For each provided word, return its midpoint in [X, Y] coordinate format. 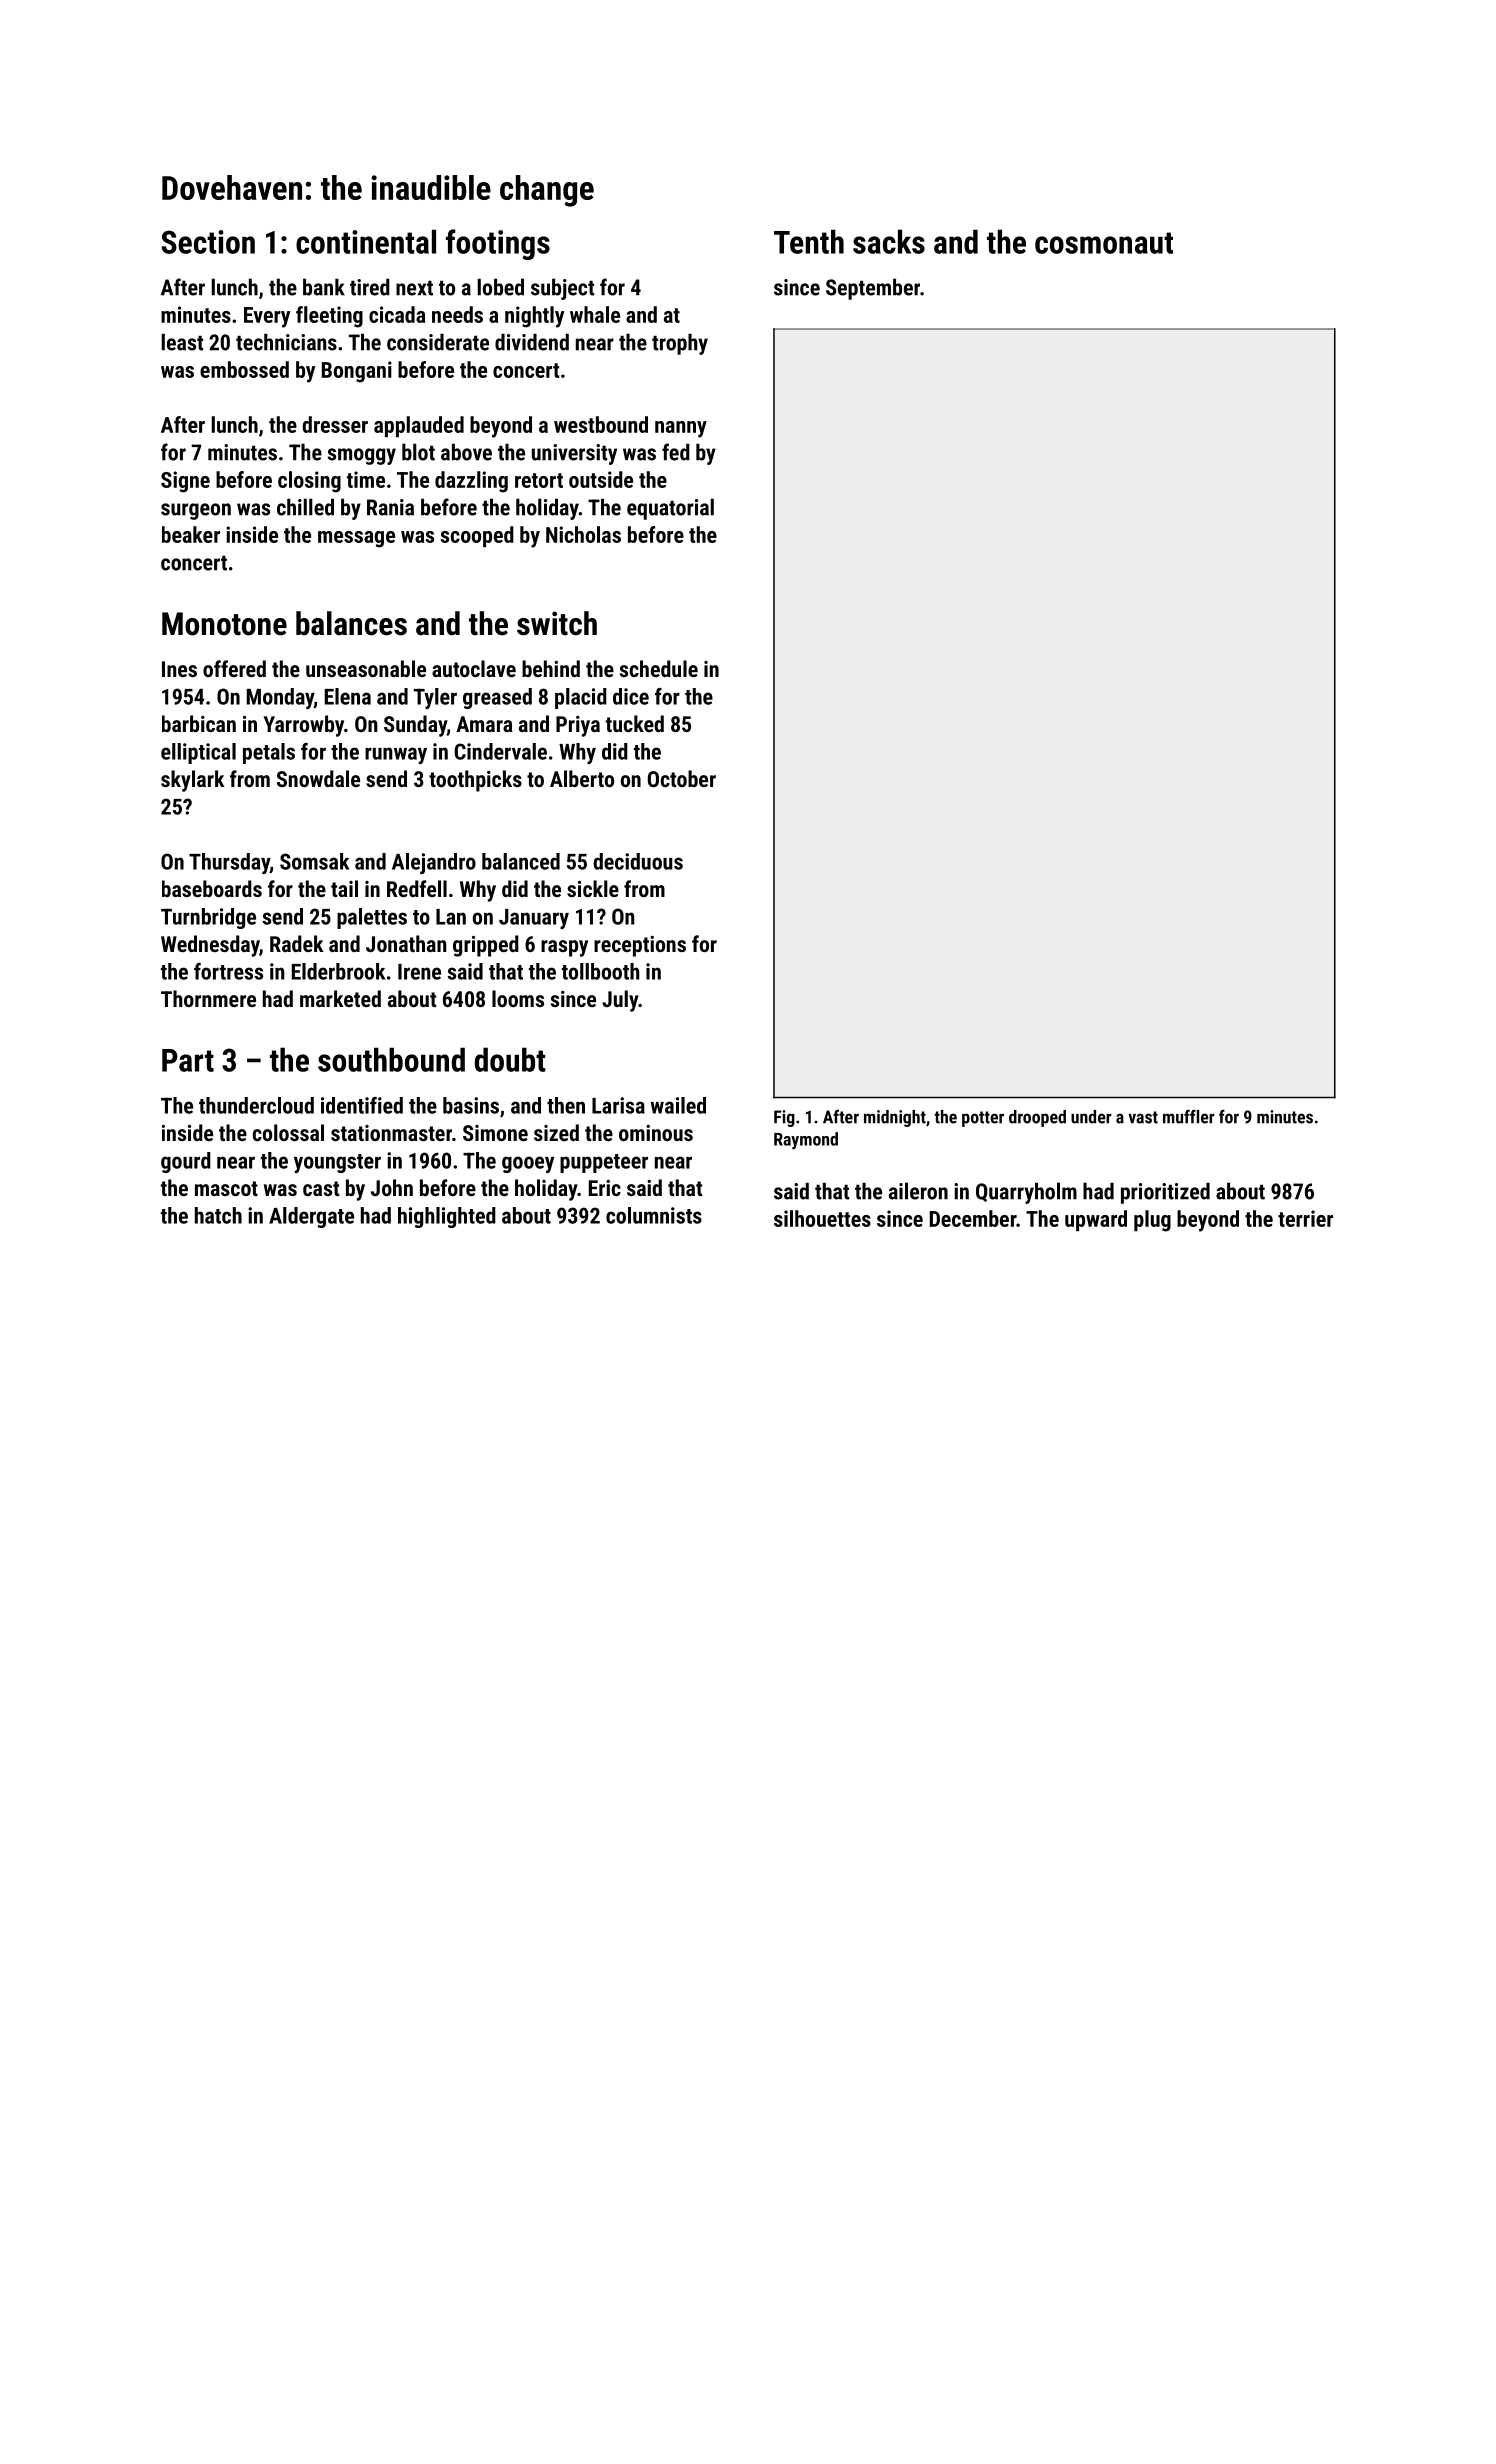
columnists [654, 1215]
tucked [635, 723]
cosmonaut [1104, 243]
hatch [218, 1215]
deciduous [638, 861]
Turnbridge [208, 918]
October [682, 778]
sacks [889, 241]
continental [366, 241]
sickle [593, 888]
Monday [280, 698]
